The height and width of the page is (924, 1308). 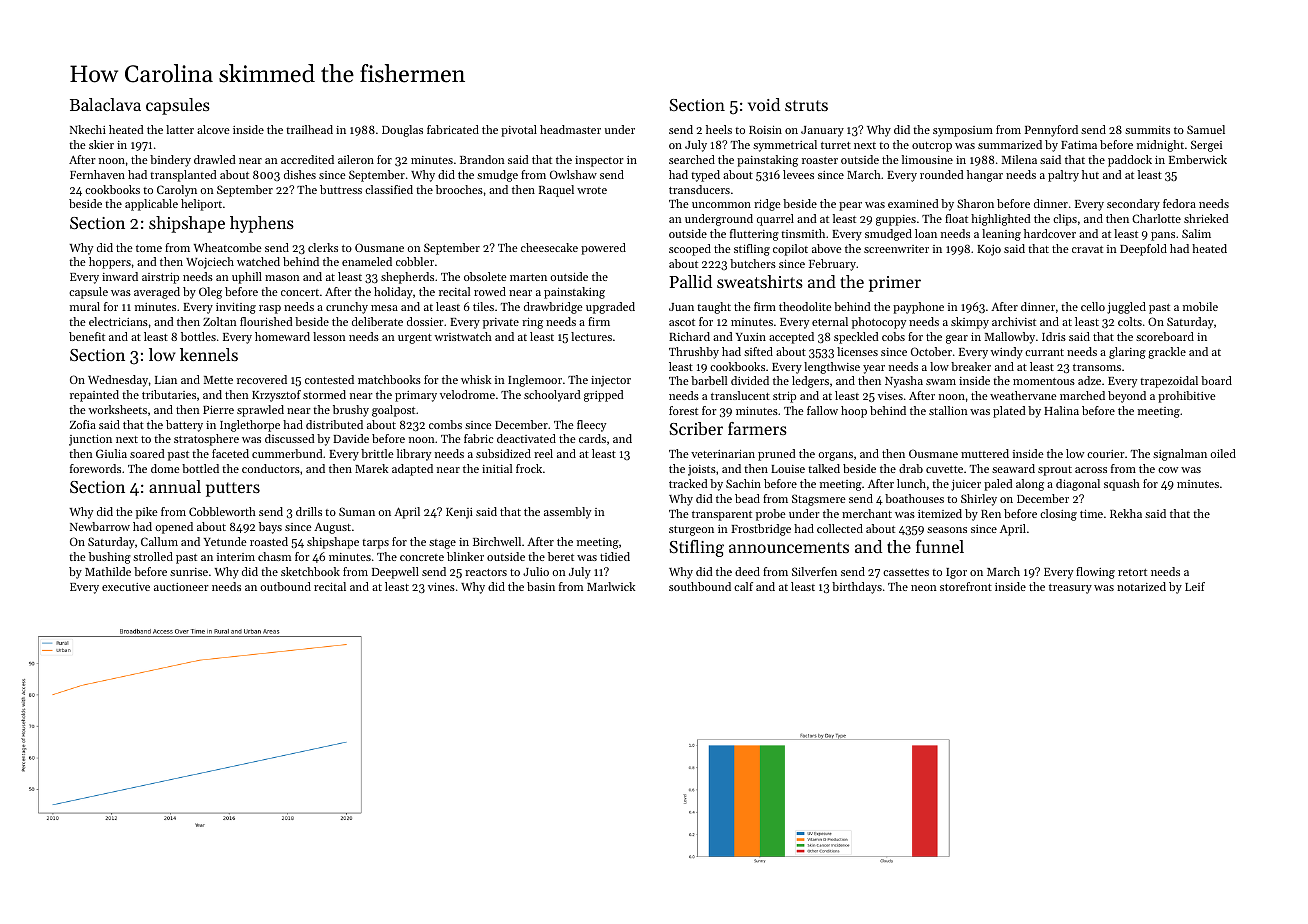 I want to click on Sharon, so click(x=975, y=203).
